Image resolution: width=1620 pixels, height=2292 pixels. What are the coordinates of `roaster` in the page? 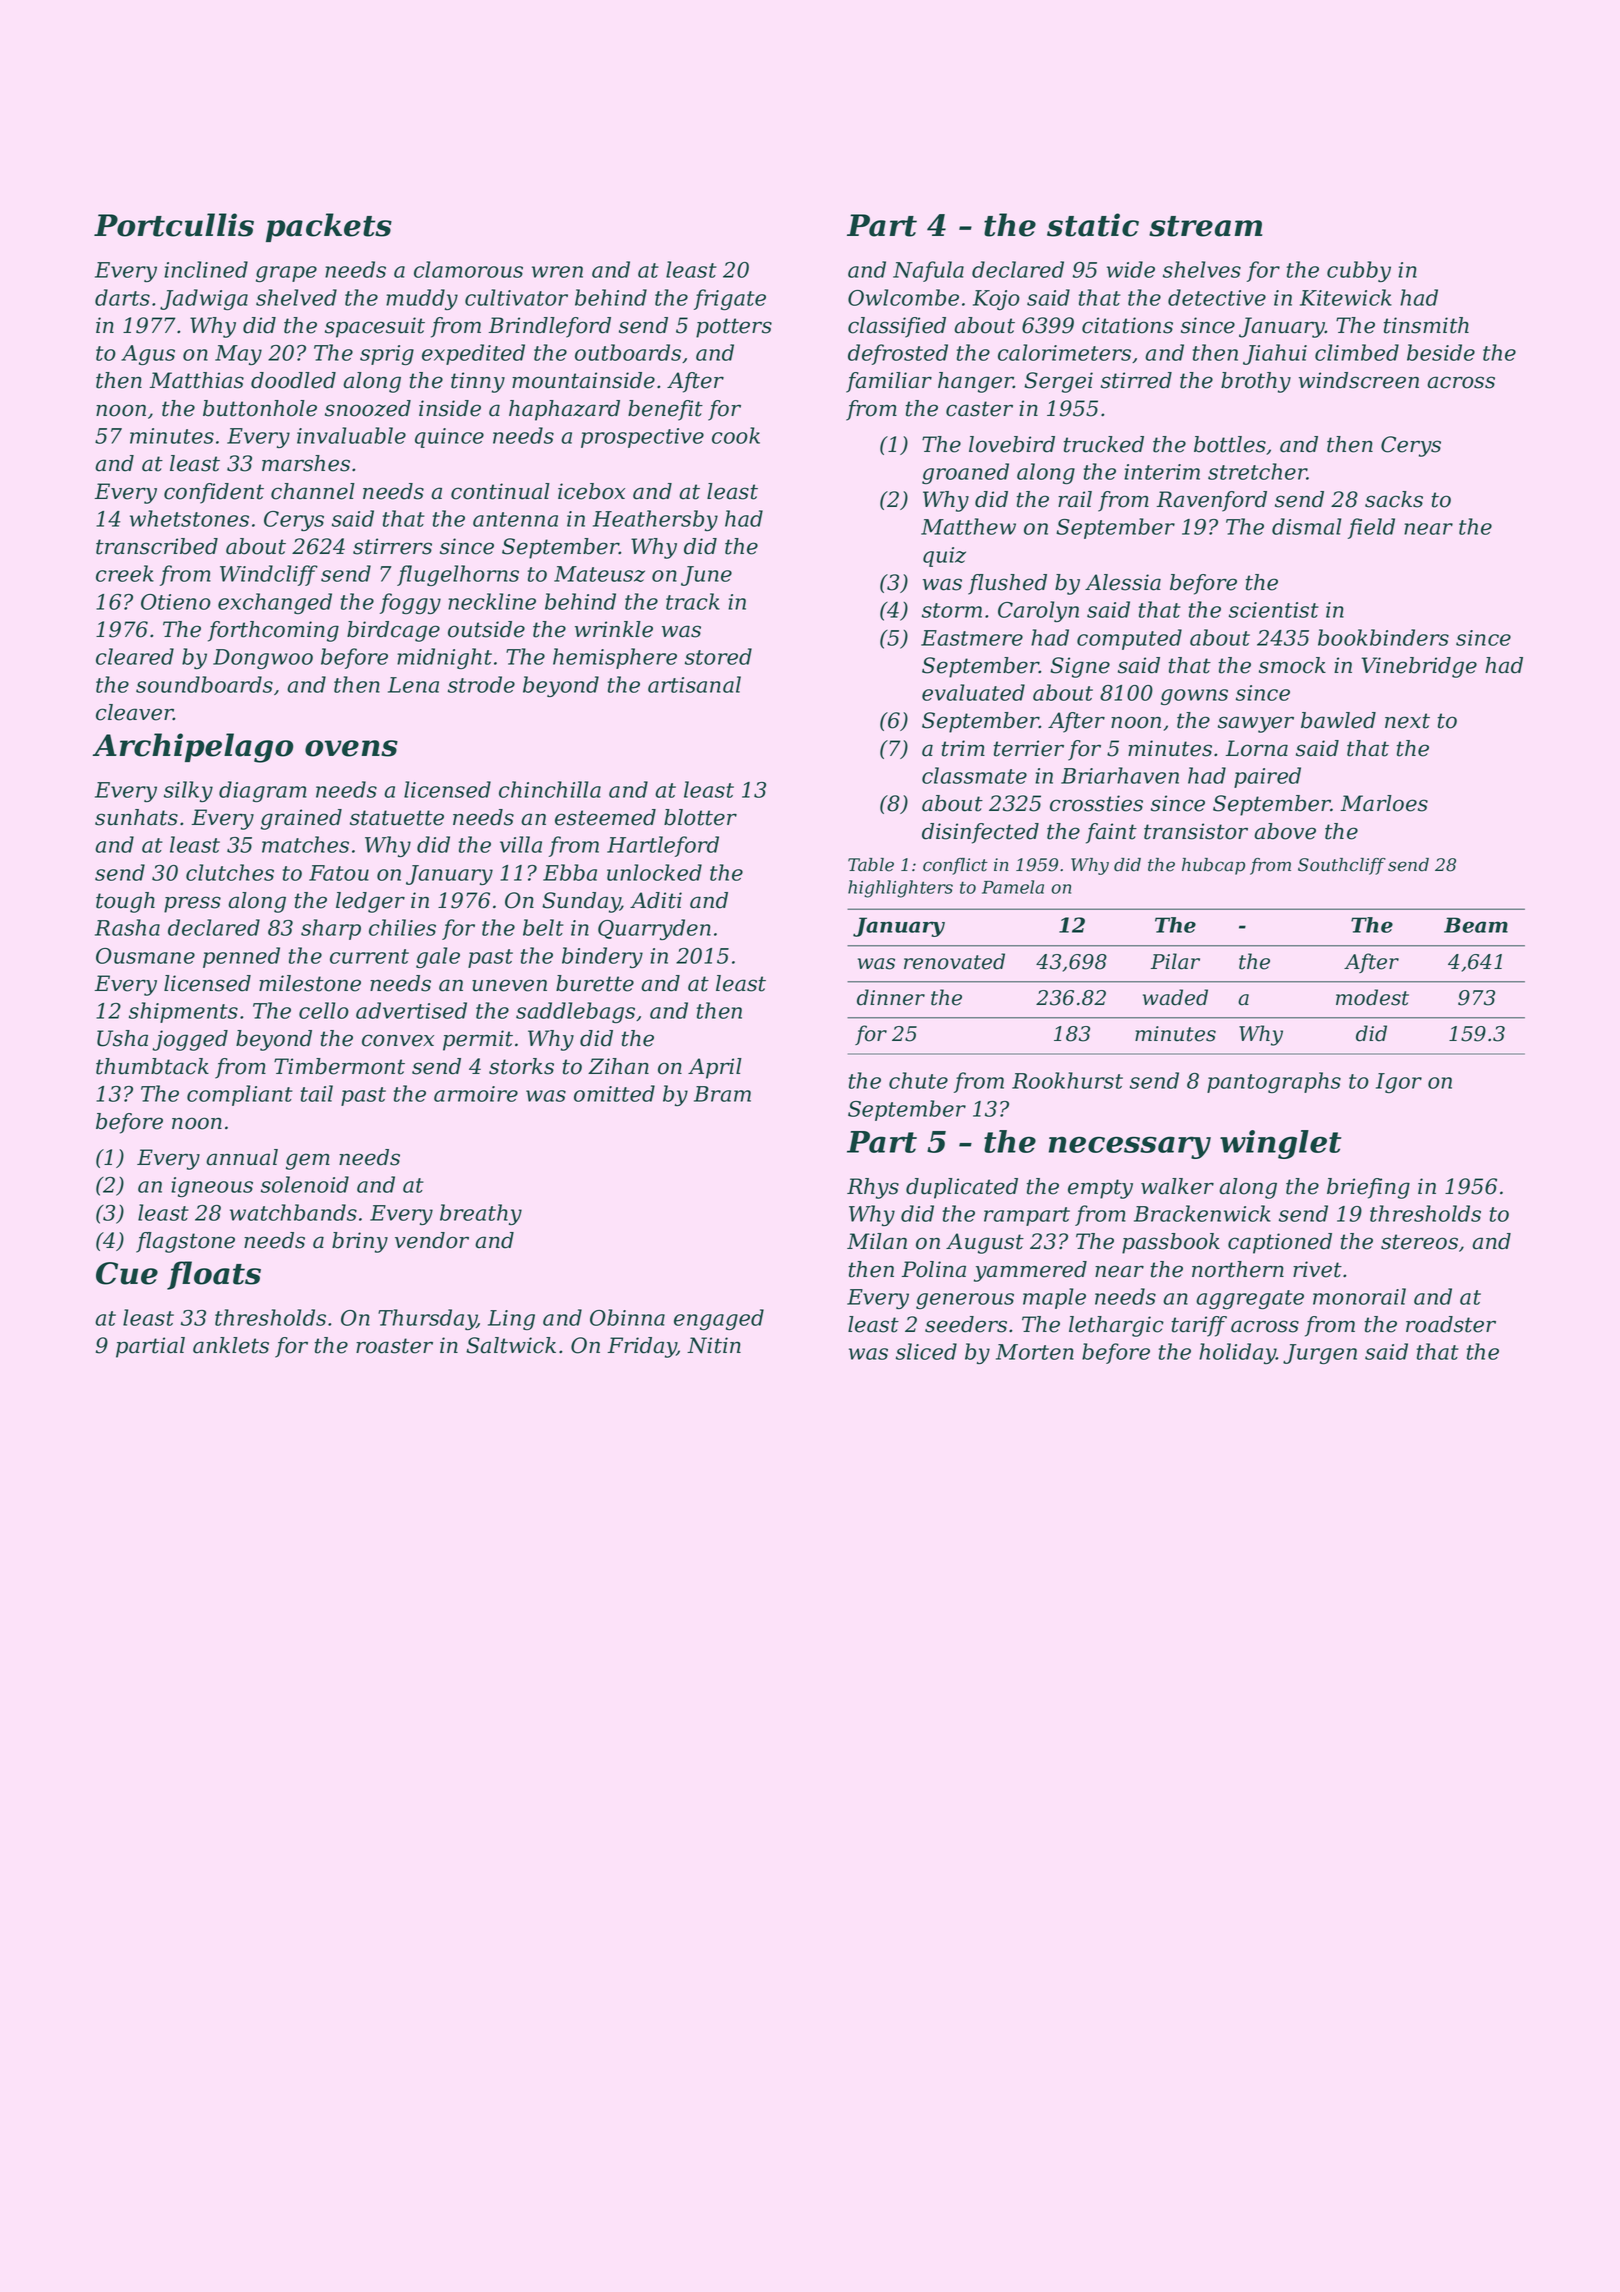 It's located at (394, 1346).
